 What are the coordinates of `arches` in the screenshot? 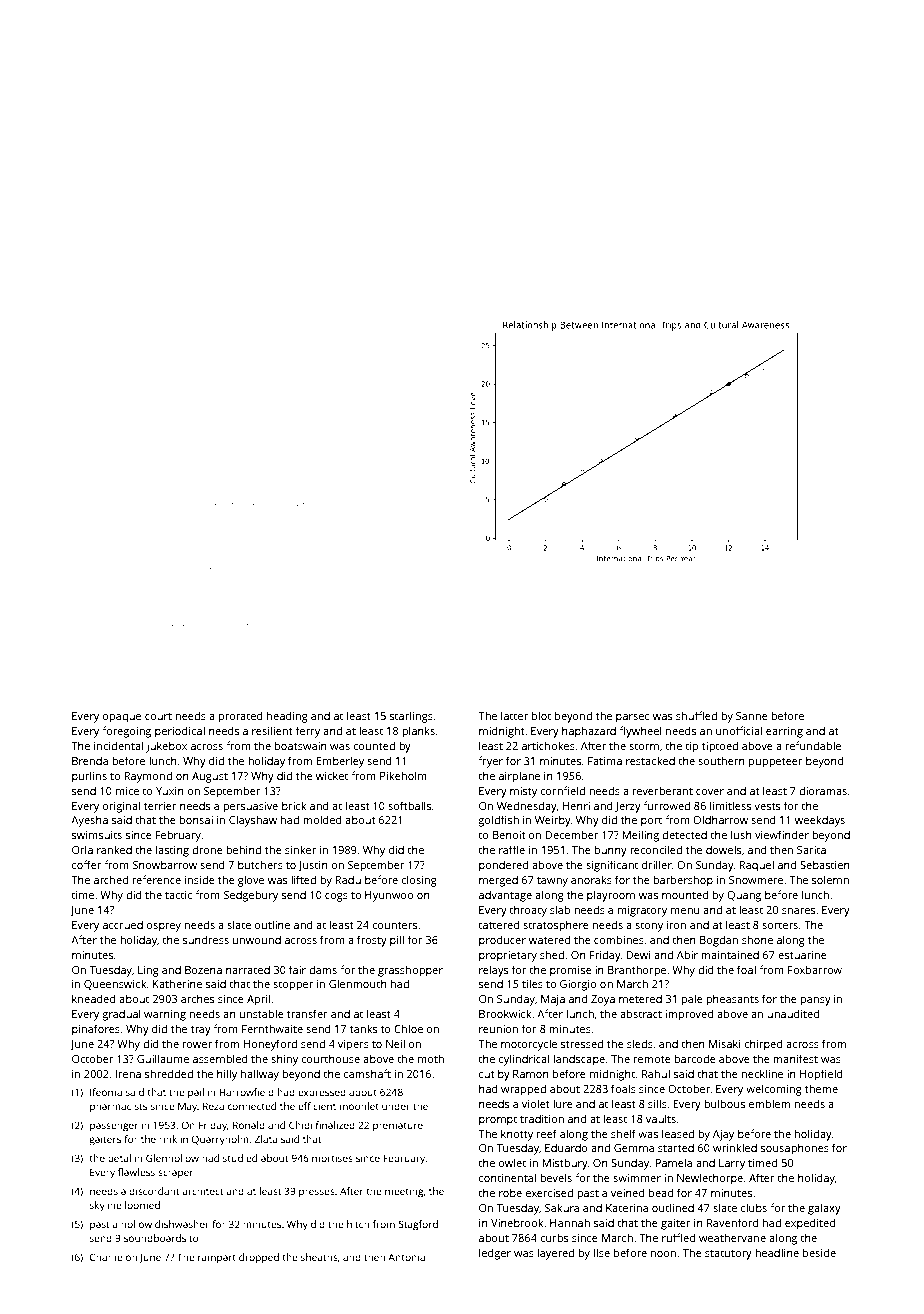 It's located at (197, 998).
